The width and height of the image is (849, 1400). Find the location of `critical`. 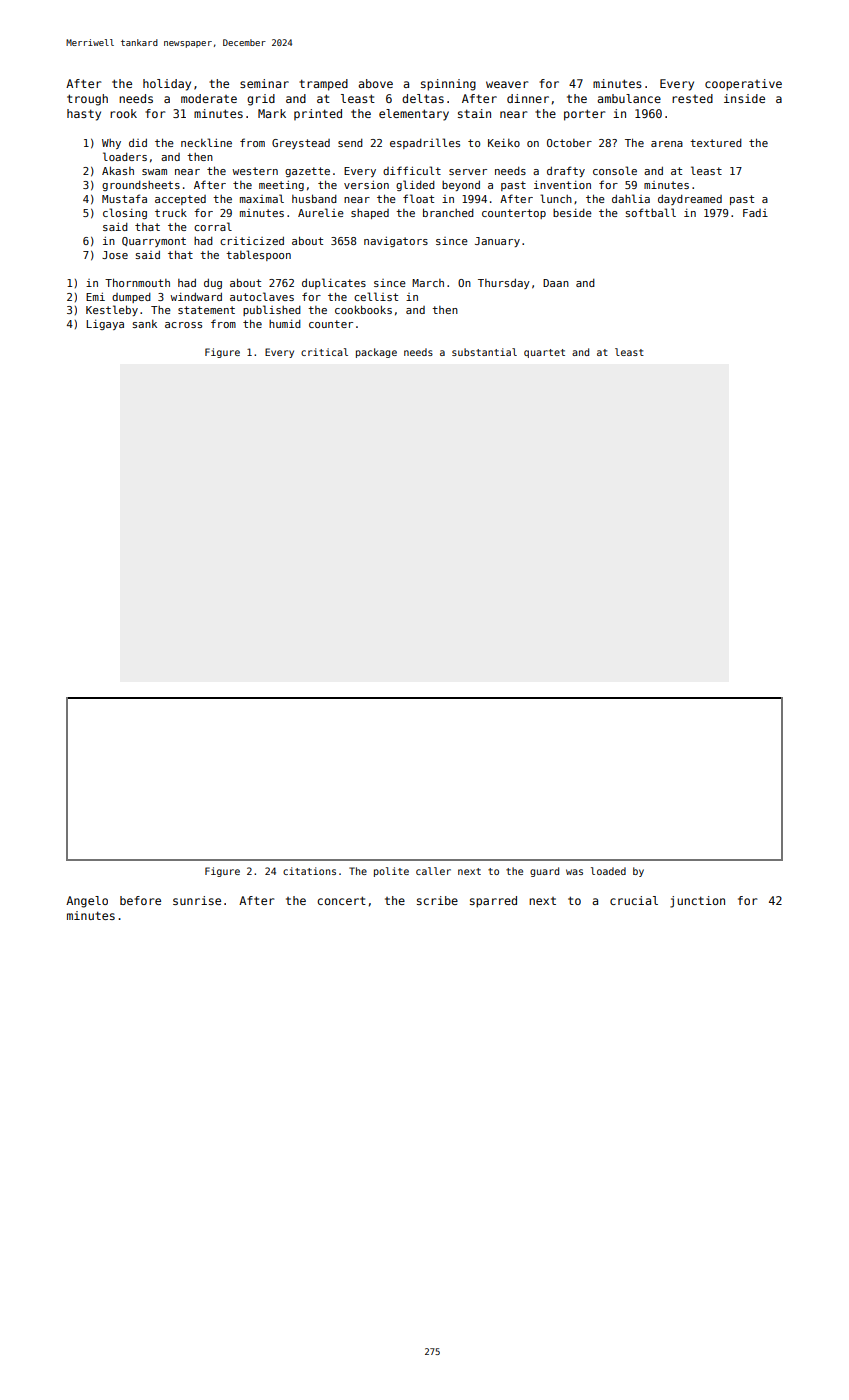

critical is located at coordinates (324, 352).
